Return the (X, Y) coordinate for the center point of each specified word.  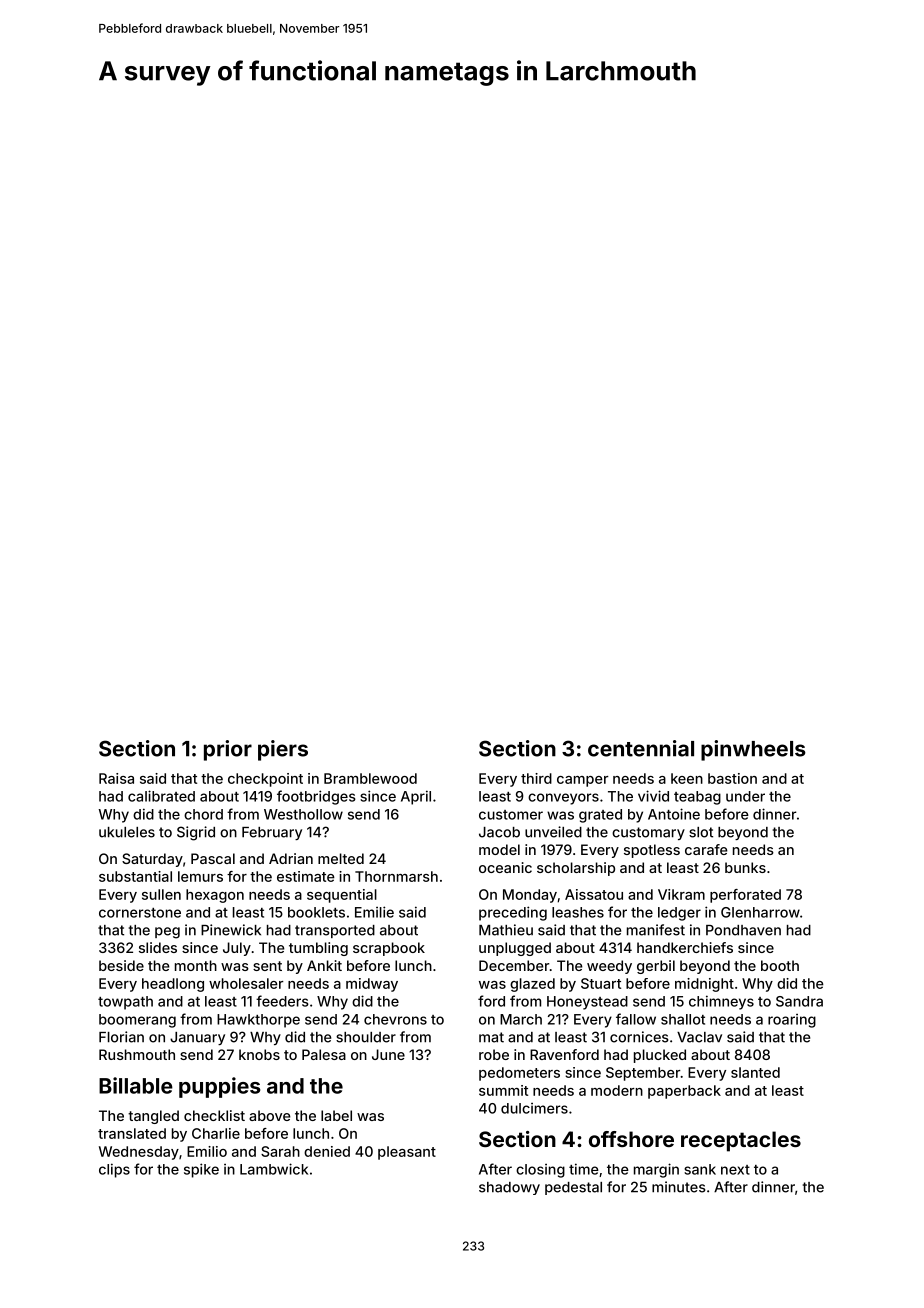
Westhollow (303, 814)
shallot (683, 1019)
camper (583, 781)
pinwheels (753, 750)
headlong (173, 985)
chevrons (395, 1019)
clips (114, 1170)
